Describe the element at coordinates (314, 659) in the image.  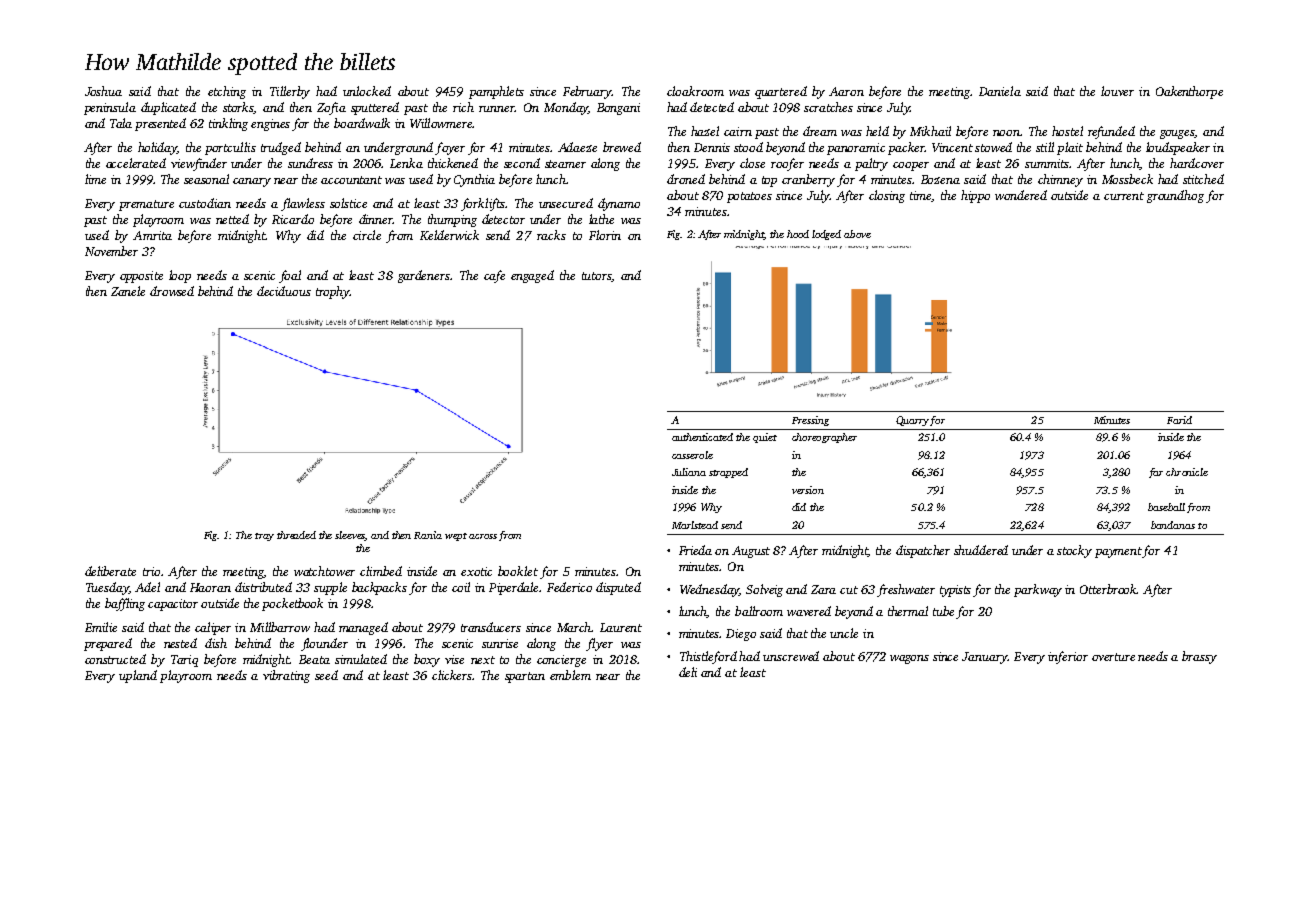
I see `Beata` at that location.
